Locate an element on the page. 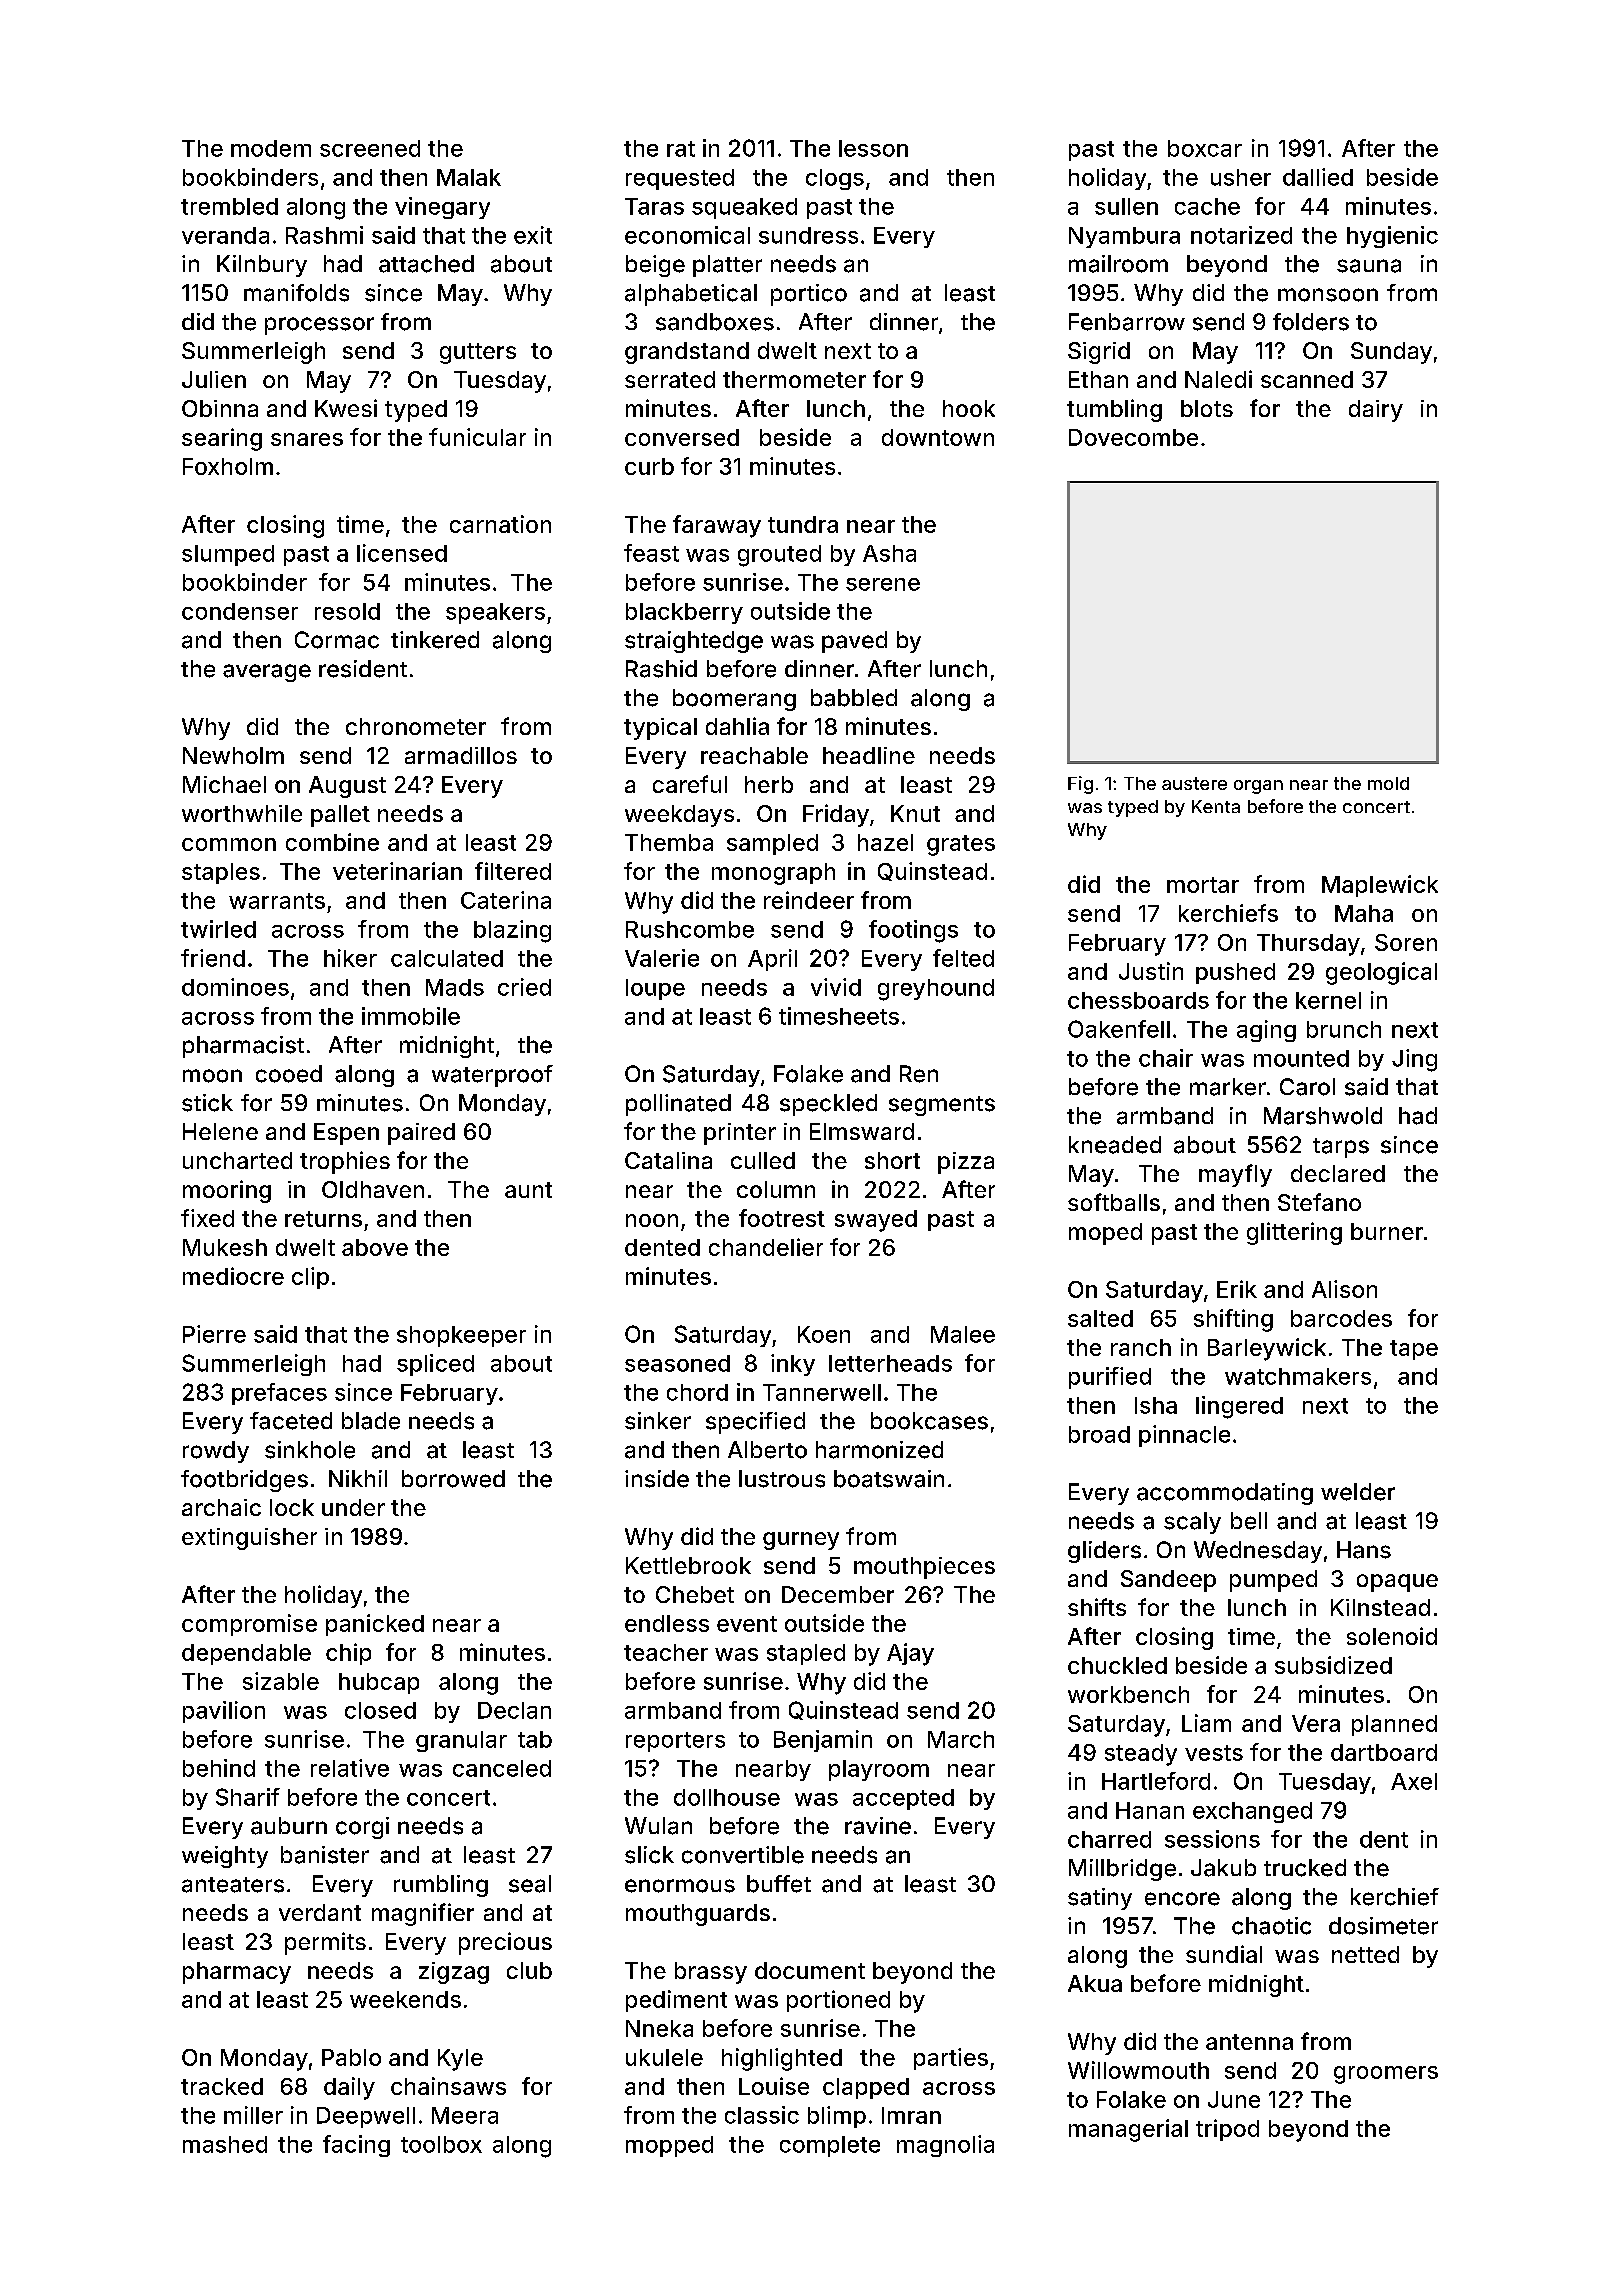 The height and width of the image is (2292, 1620). magnolia is located at coordinates (945, 2146).
